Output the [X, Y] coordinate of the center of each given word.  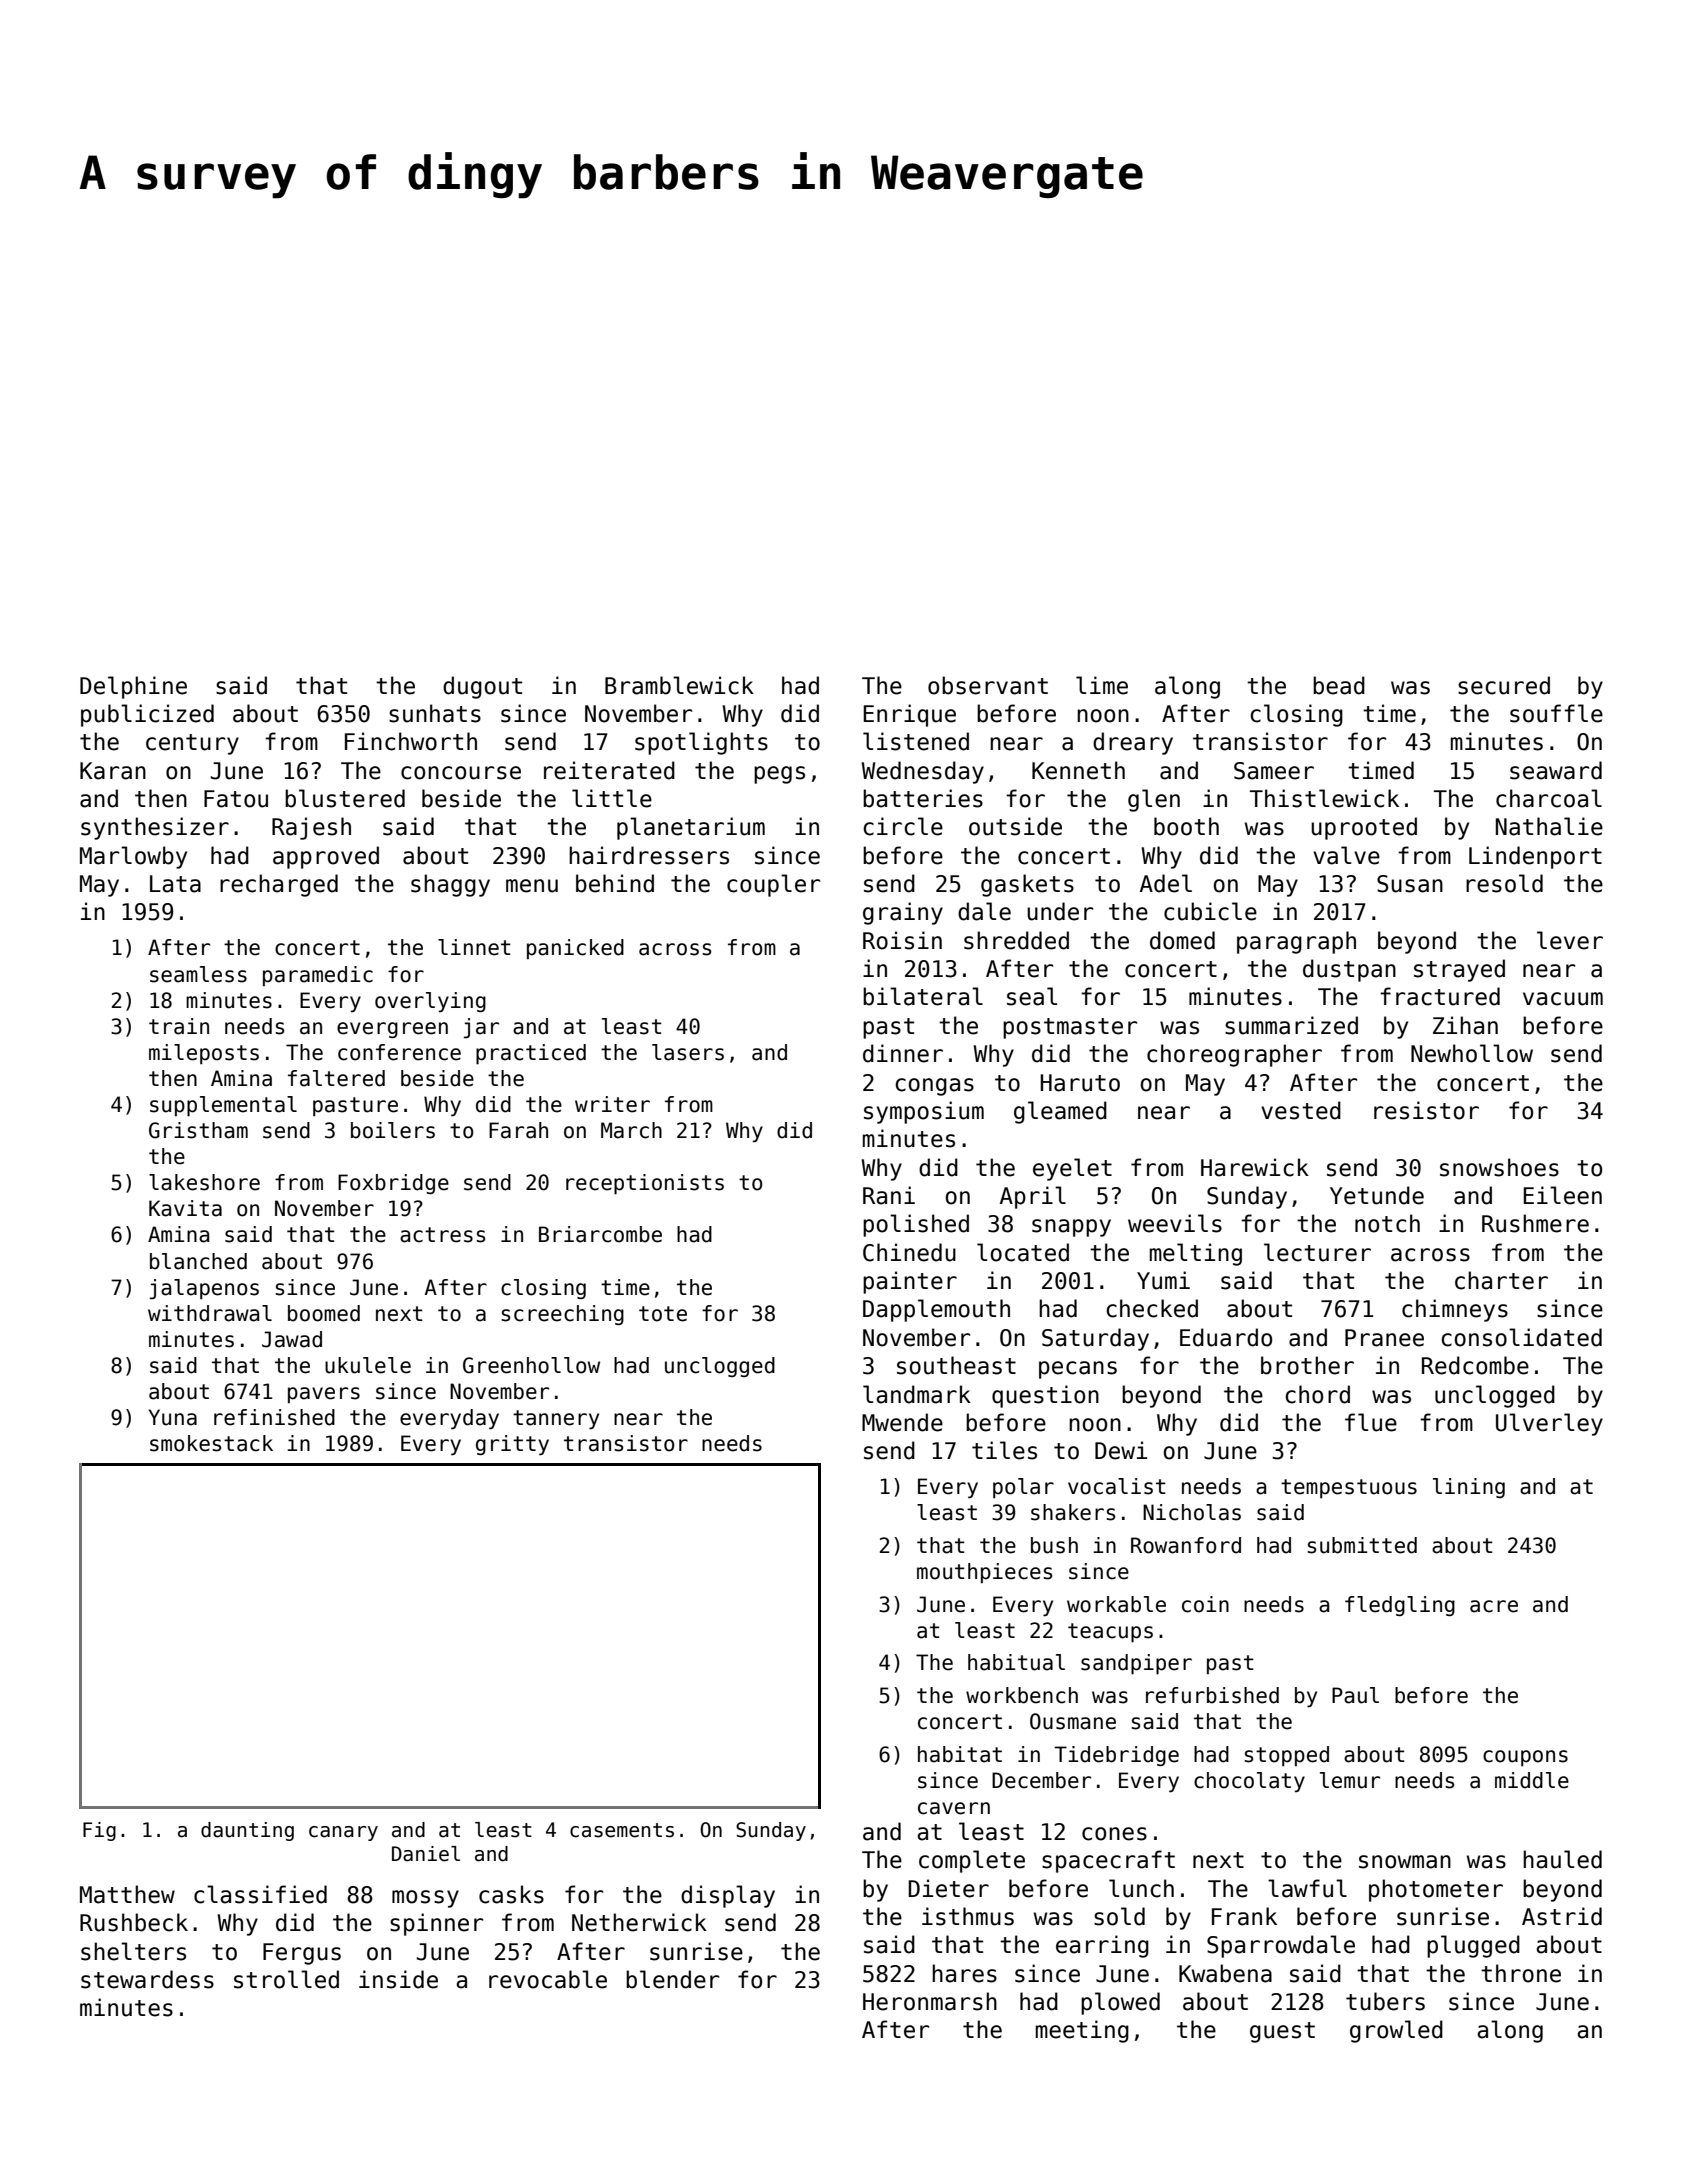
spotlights [701, 743]
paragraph [1296, 942]
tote [663, 1314]
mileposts [204, 1054]
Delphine [133, 687]
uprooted [1364, 828]
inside [398, 1979]
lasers [688, 1052]
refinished [274, 1417]
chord [1317, 1394]
